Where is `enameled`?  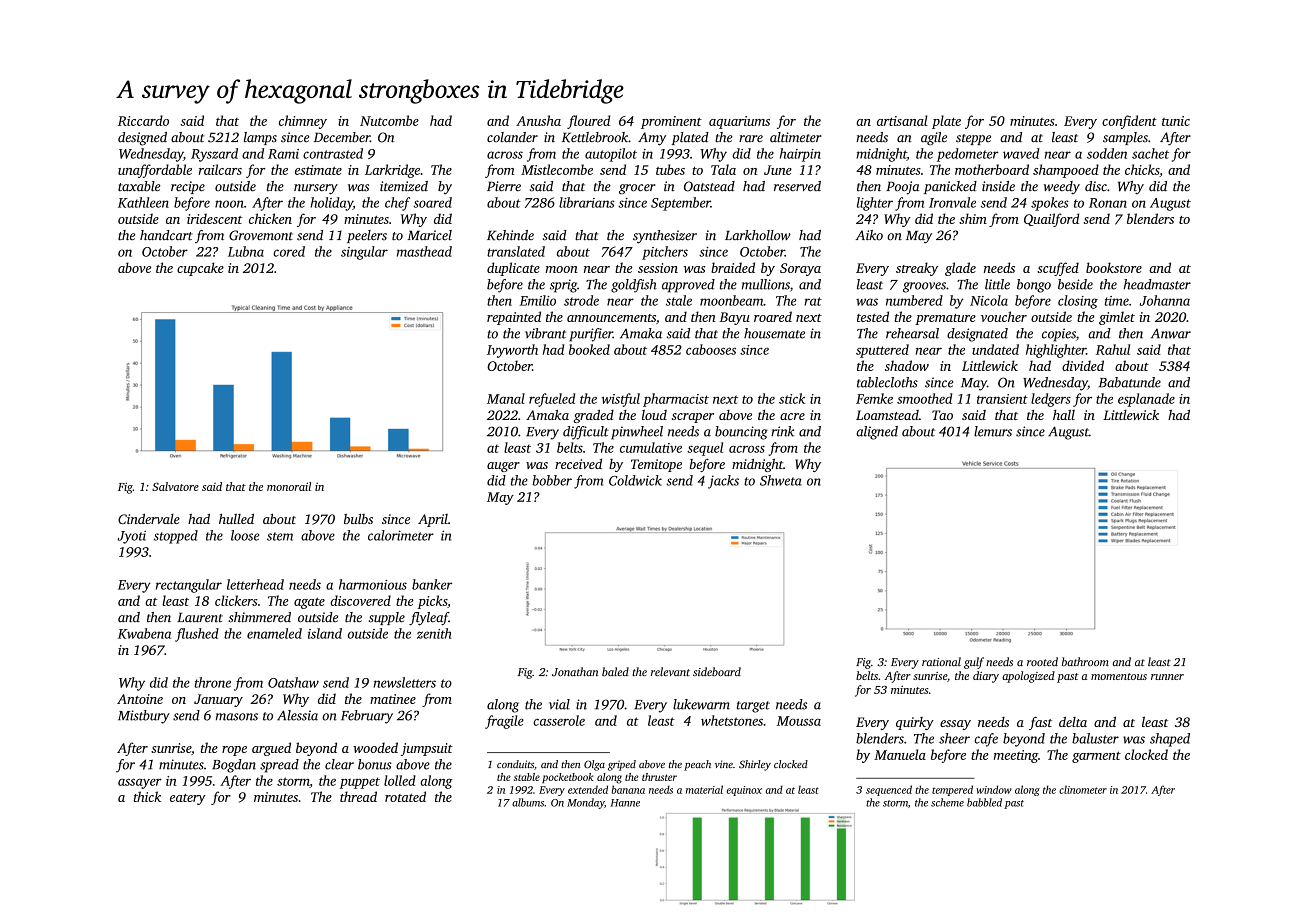 enameled is located at coordinates (274, 633).
